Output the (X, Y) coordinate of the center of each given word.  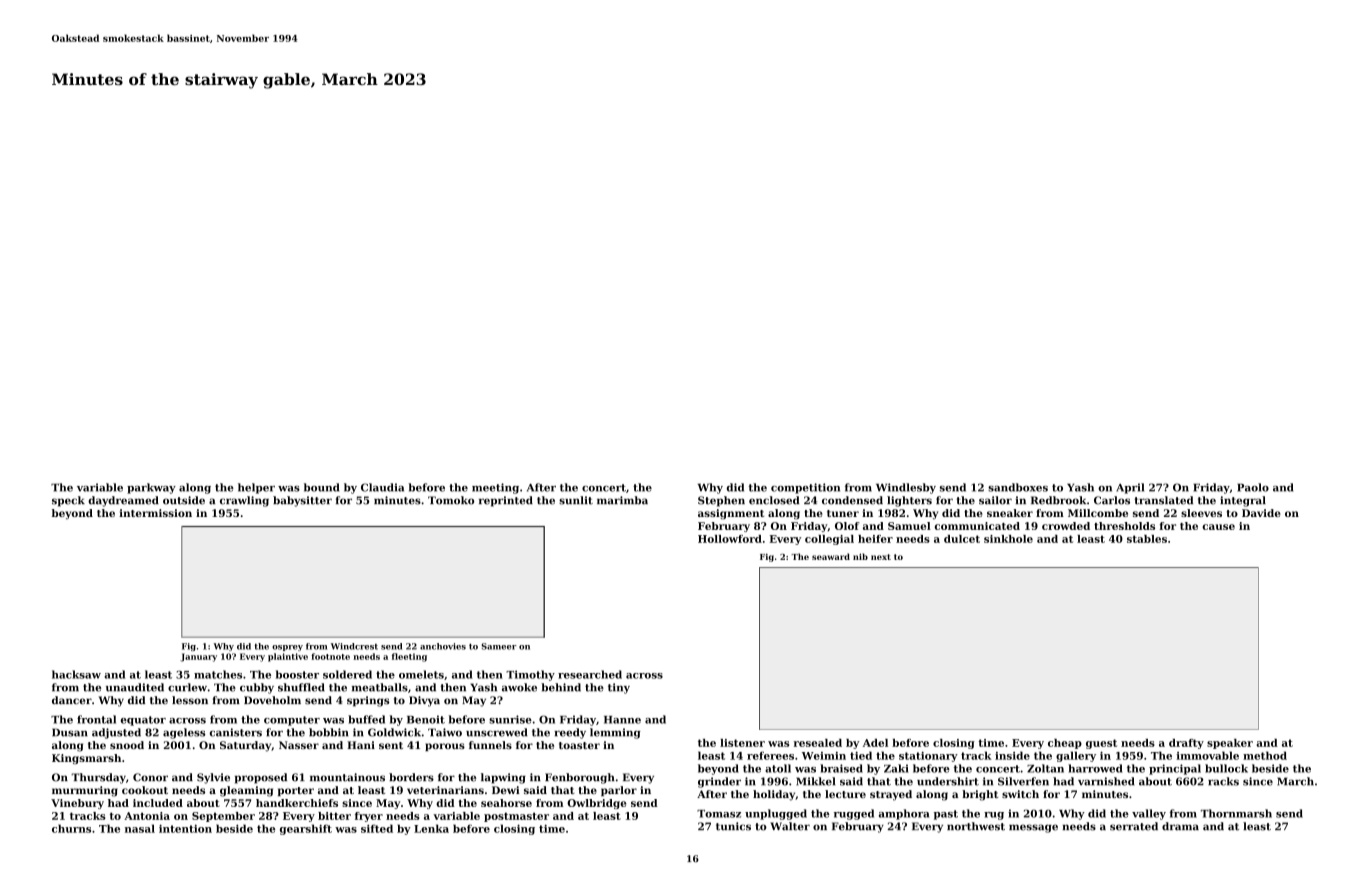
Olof (847, 526)
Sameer (499, 646)
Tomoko (451, 500)
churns (71, 828)
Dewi (506, 790)
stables (1147, 539)
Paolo (1253, 487)
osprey (287, 648)
